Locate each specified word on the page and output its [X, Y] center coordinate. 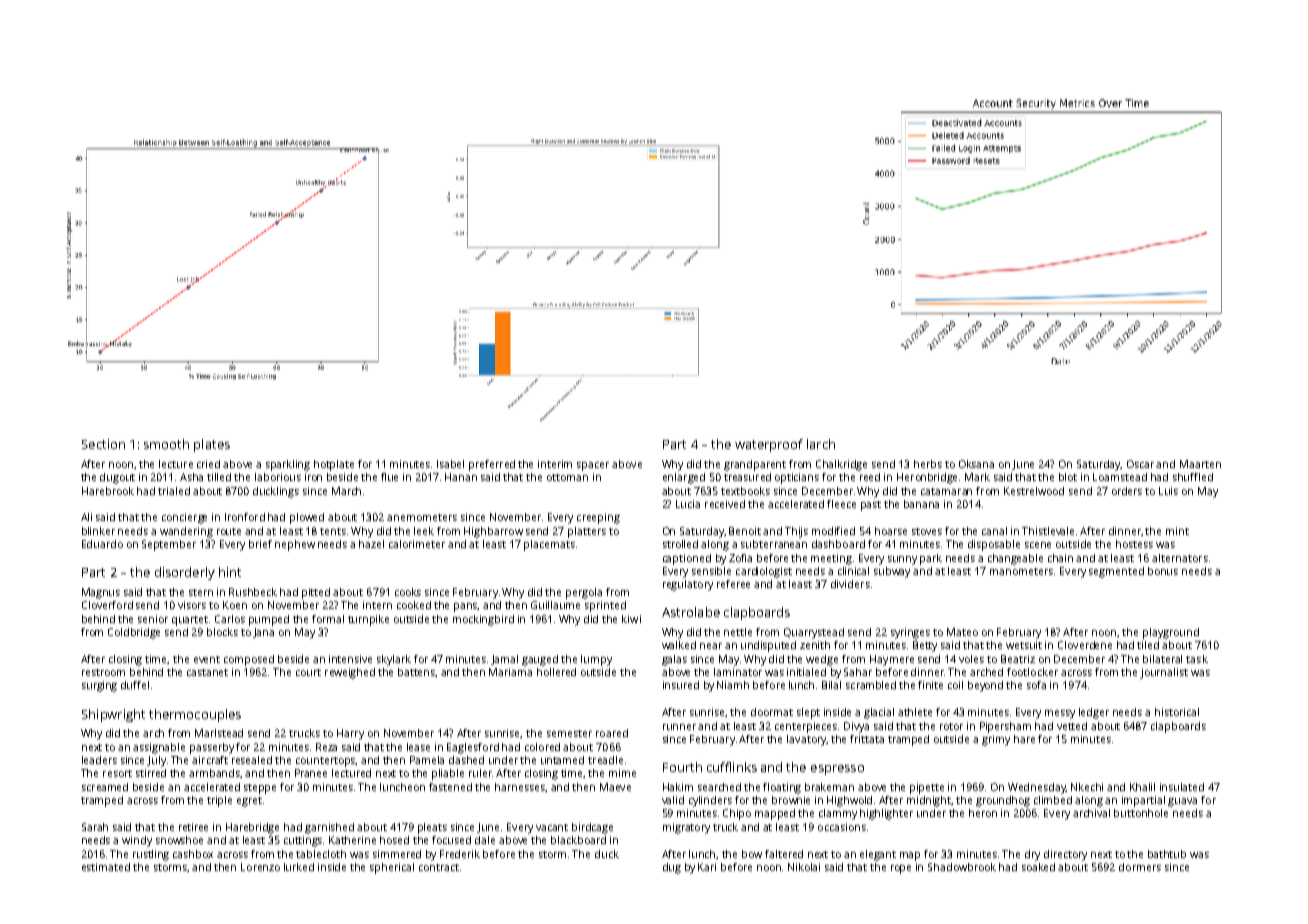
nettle [738, 632]
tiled [1148, 645]
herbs [928, 464]
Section [103, 444]
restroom [103, 672]
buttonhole [1141, 813]
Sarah [95, 827]
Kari [707, 867]
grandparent [755, 465]
